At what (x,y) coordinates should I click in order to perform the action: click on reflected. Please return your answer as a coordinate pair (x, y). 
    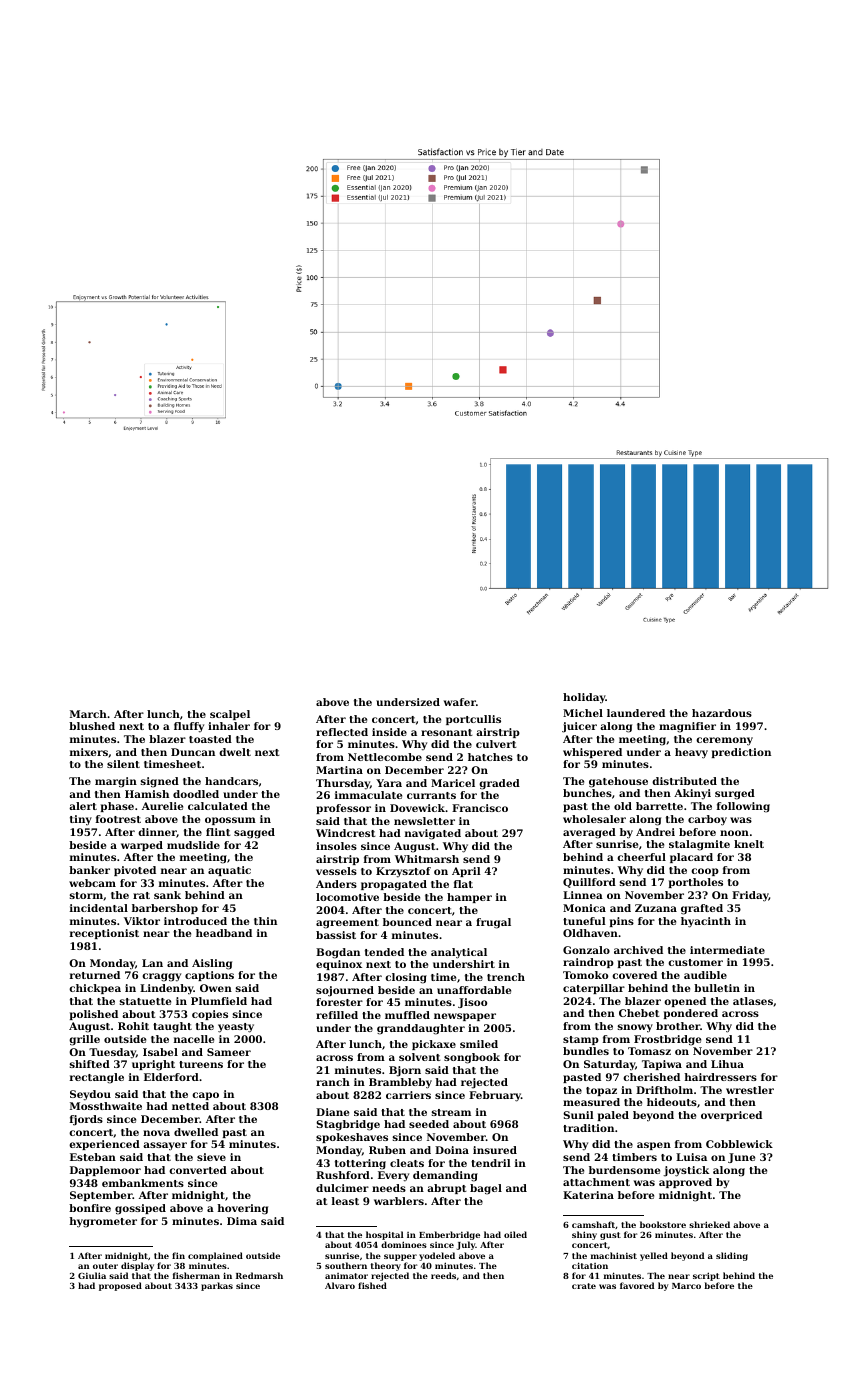
    Looking at the image, I should click on (342, 732).
